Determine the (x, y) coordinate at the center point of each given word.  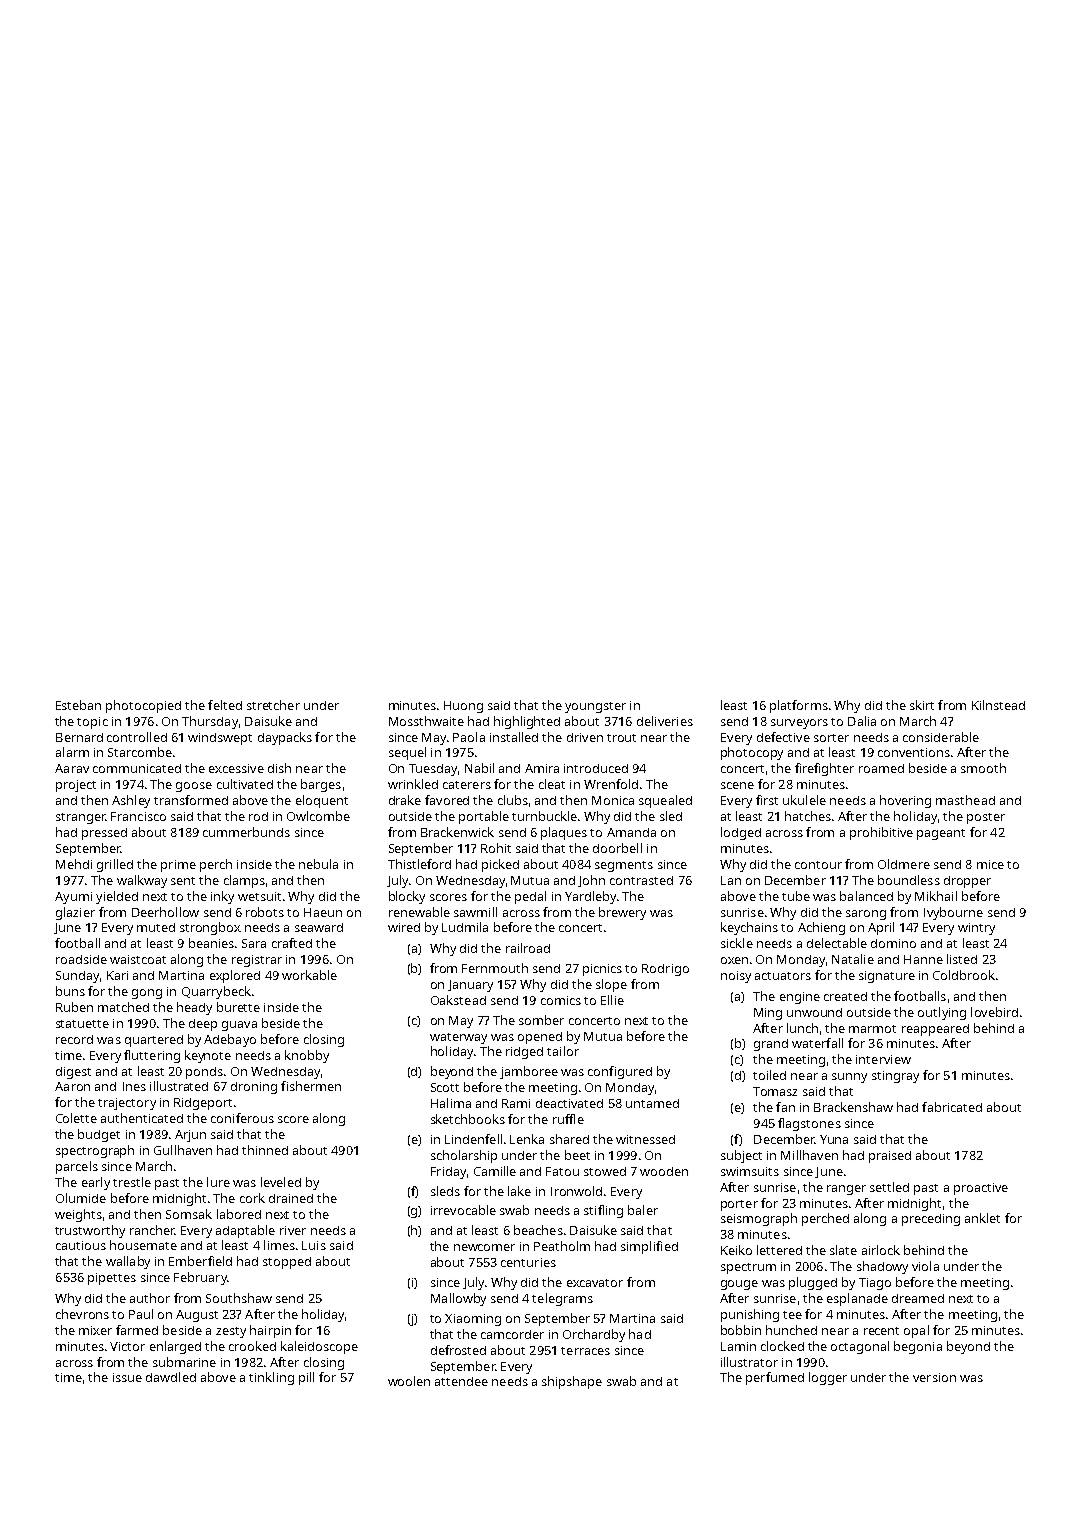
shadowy (882, 1267)
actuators (783, 976)
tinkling (271, 1378)
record (74, 1039)
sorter (831, 738)
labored (239, 1214)
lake (519, 1191)
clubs (513, 800)
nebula (318, 864)
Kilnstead (998, 705)
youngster (595, 707)
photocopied (143, 706)
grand (771, 1045)
